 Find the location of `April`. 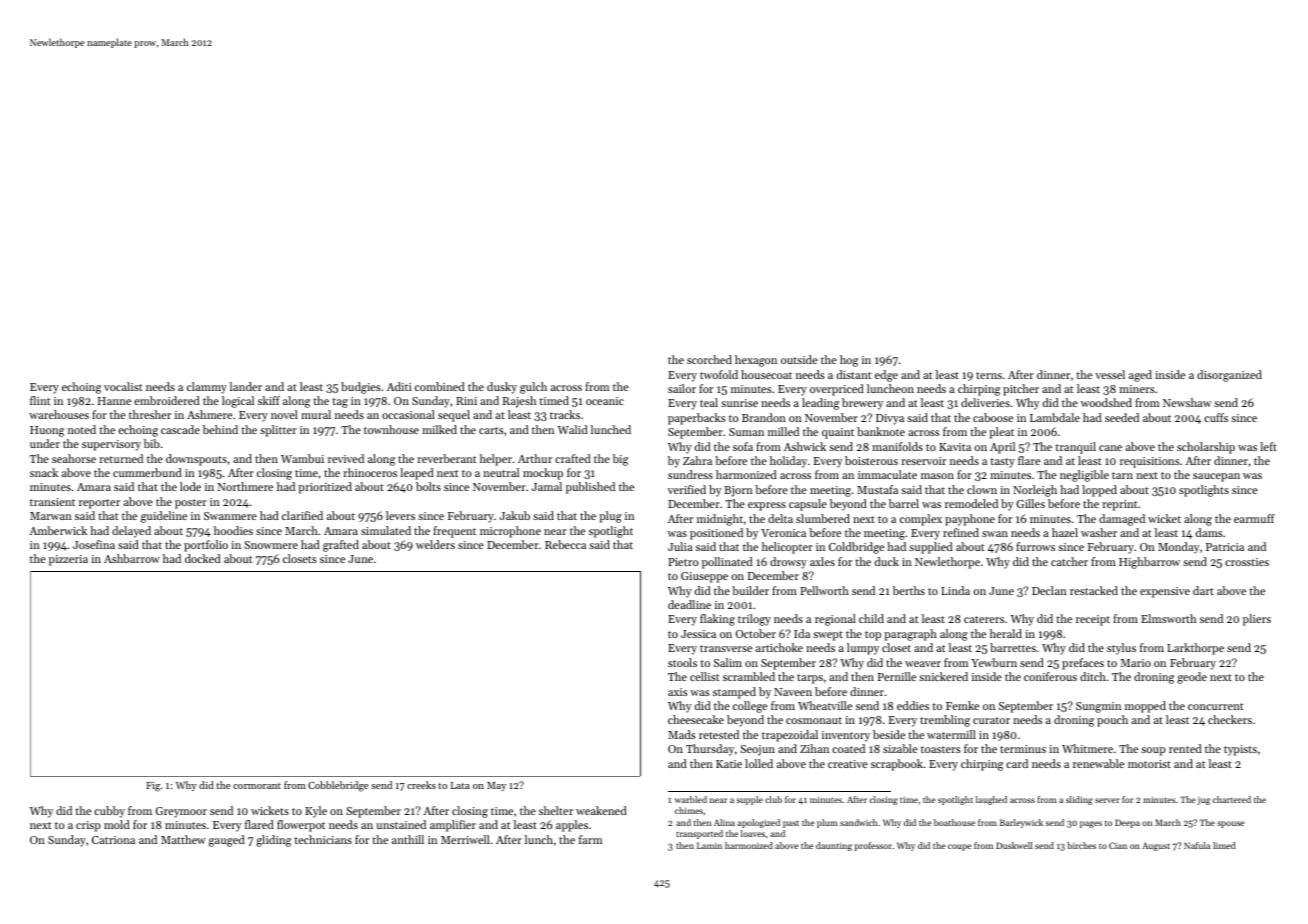

April is located at coordinates (1002, 448).
